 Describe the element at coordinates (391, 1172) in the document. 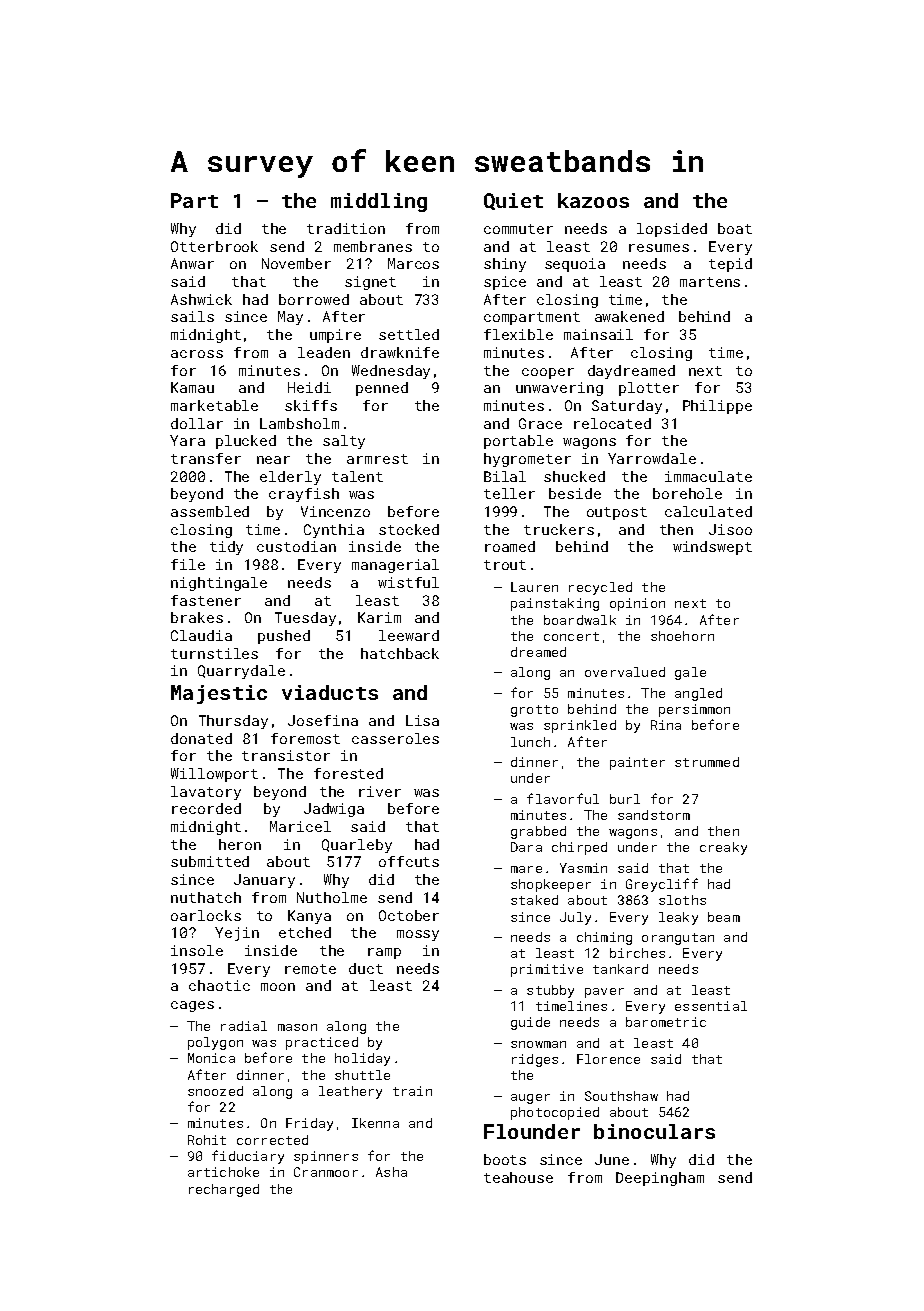

I see `Asha` at that location.
